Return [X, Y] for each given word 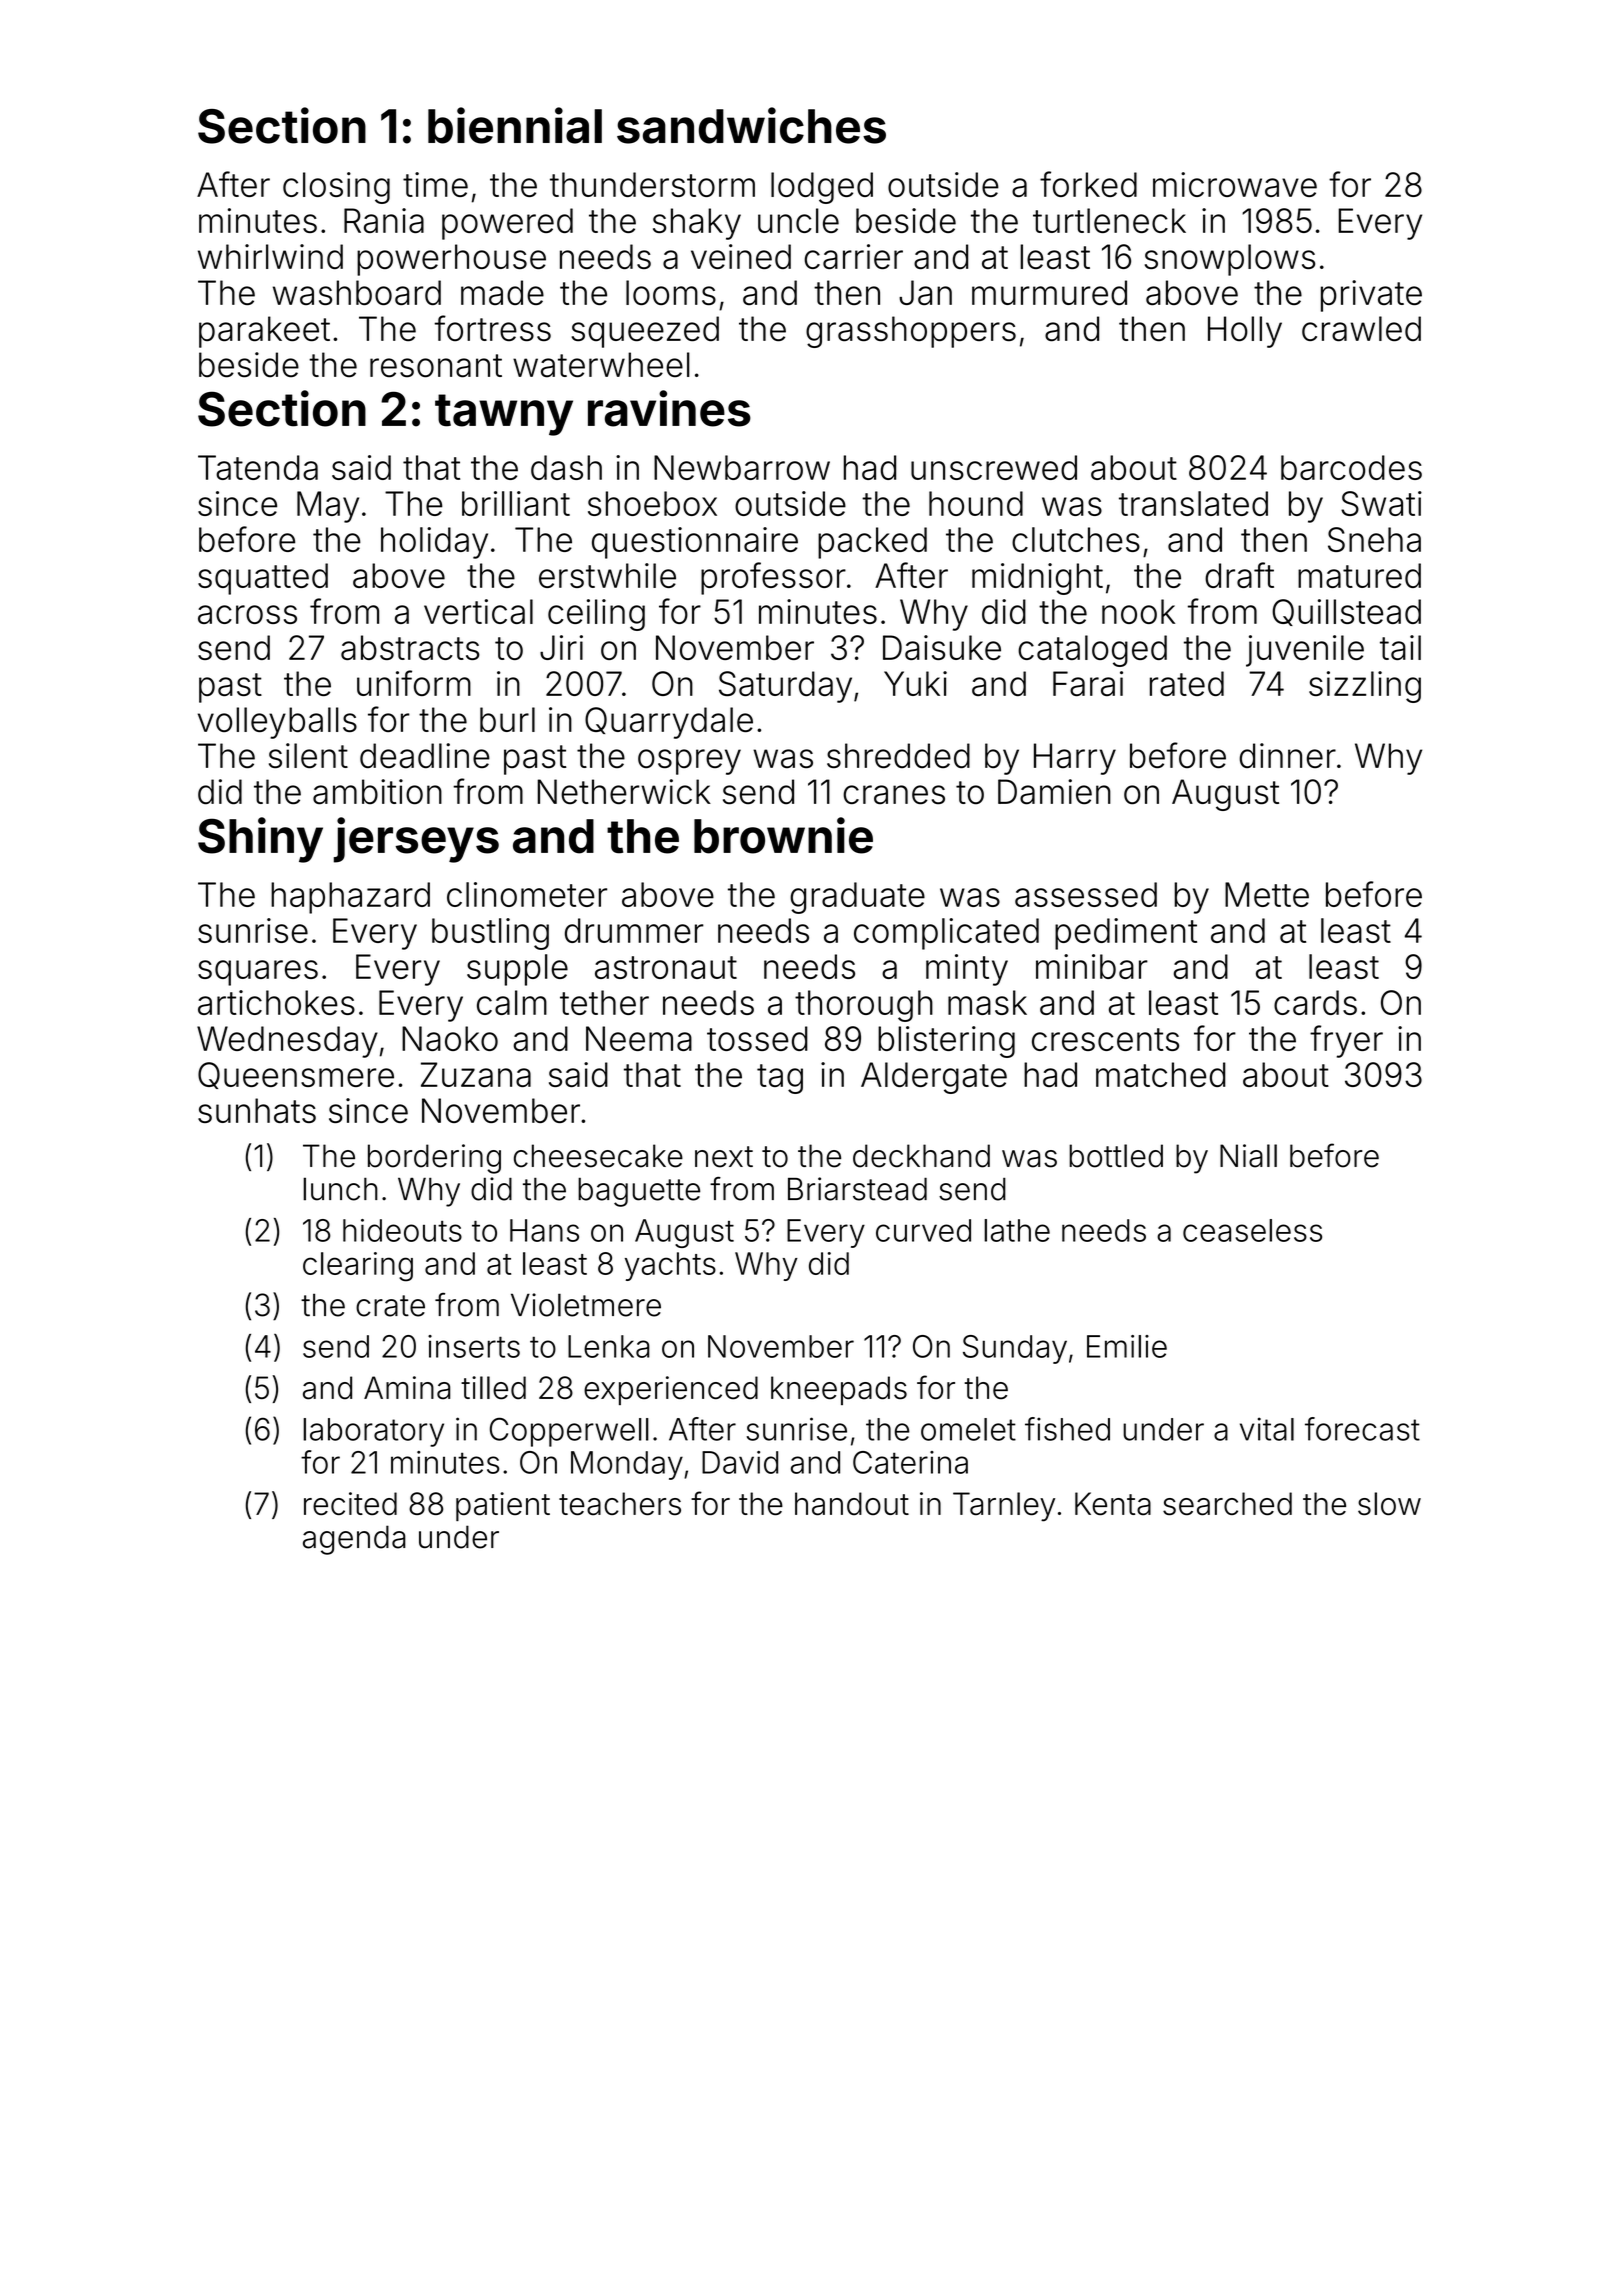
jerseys [416, 840]
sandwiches [751, 125]
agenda [354, 1540]
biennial [515, 125]
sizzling [1365, 687]
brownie [783, 835]
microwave [1235, 184]
